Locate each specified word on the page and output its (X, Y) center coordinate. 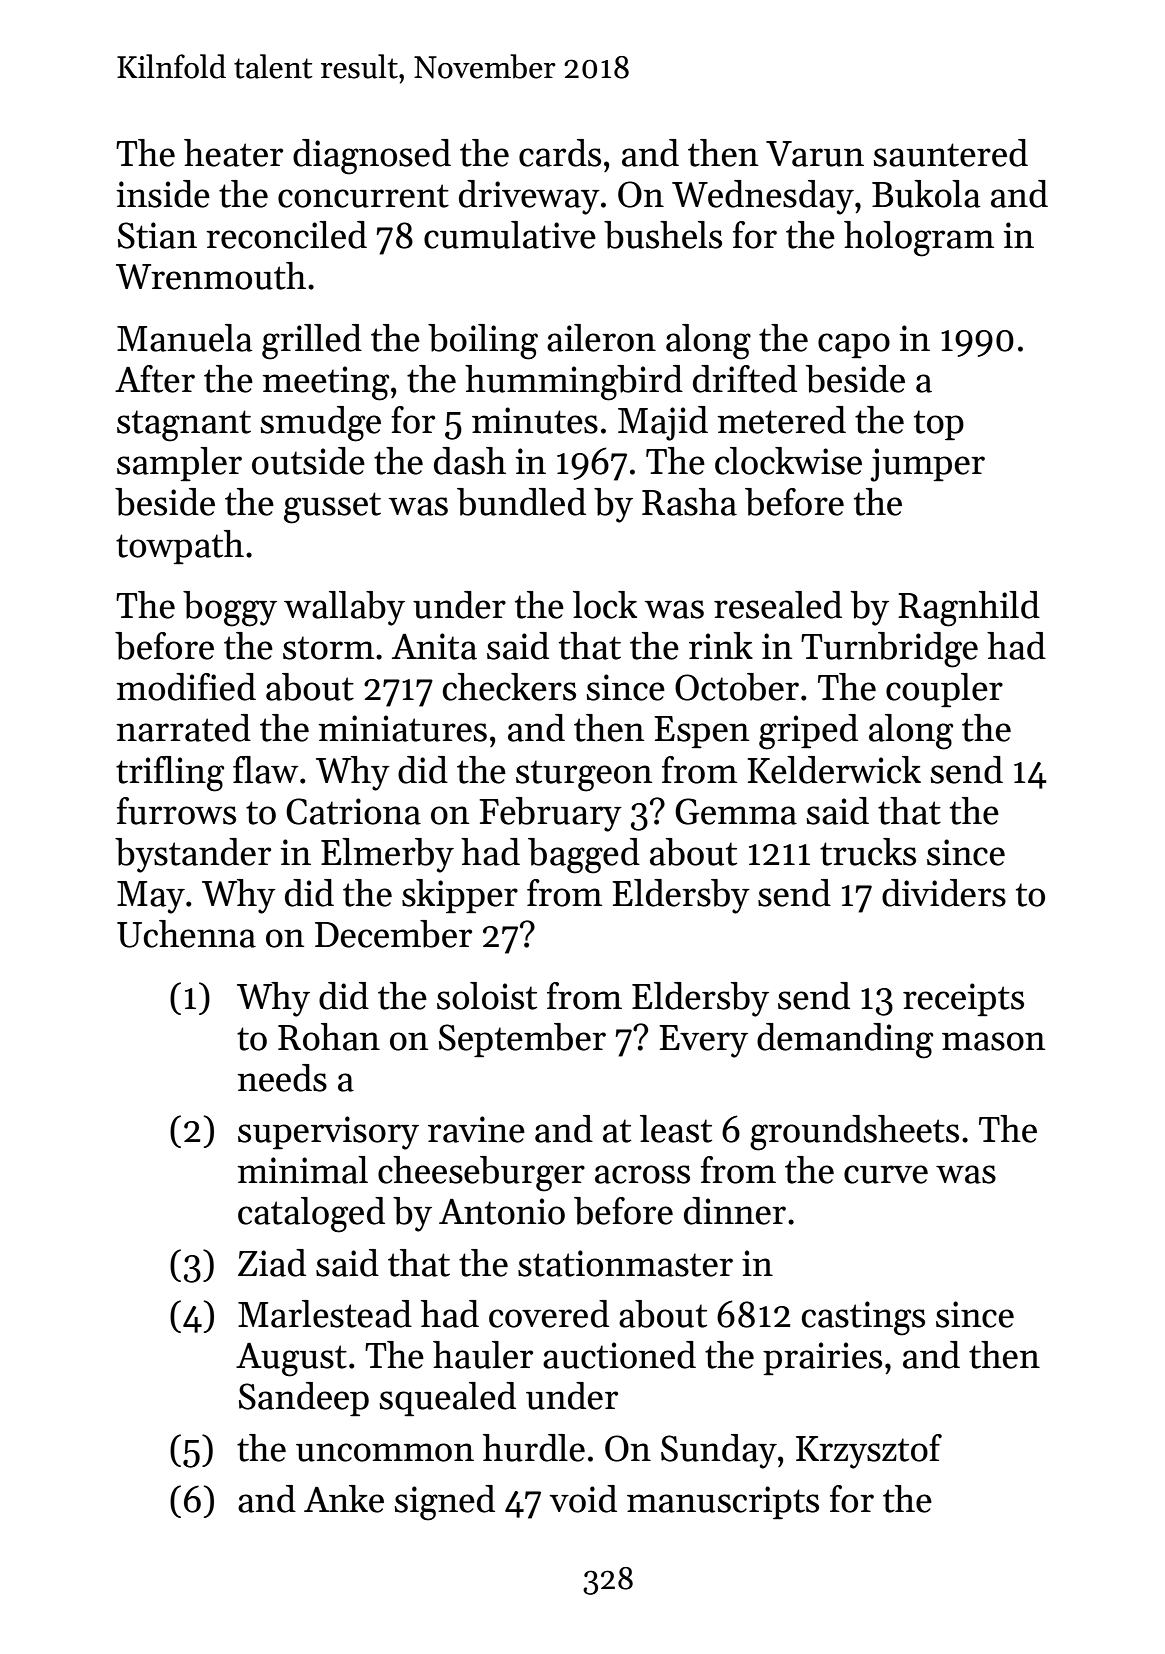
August (291, 1360)
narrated (183, 728)
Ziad (272, 1263)
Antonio (502, 1211)
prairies (822, 1358)
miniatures (403, 728)
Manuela (184, 338)
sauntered (951, 153)
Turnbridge (889, 650)
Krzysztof (869, 1451)
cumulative (510, 235)
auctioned (619, 1355)
